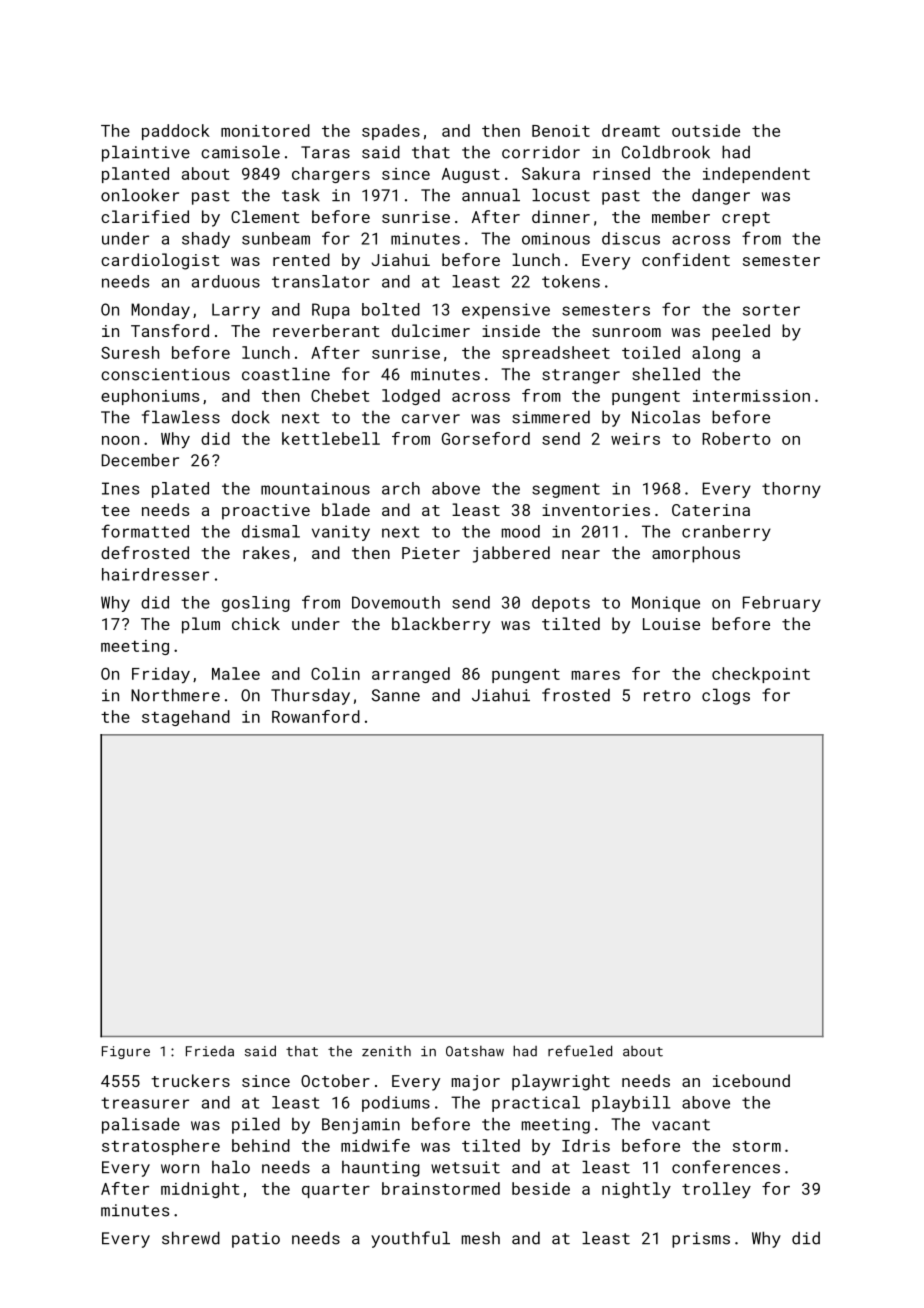  What do you see at coordinates (580, 1051) in the document?
I see `refueled` at bounding box center [580, 1051].
